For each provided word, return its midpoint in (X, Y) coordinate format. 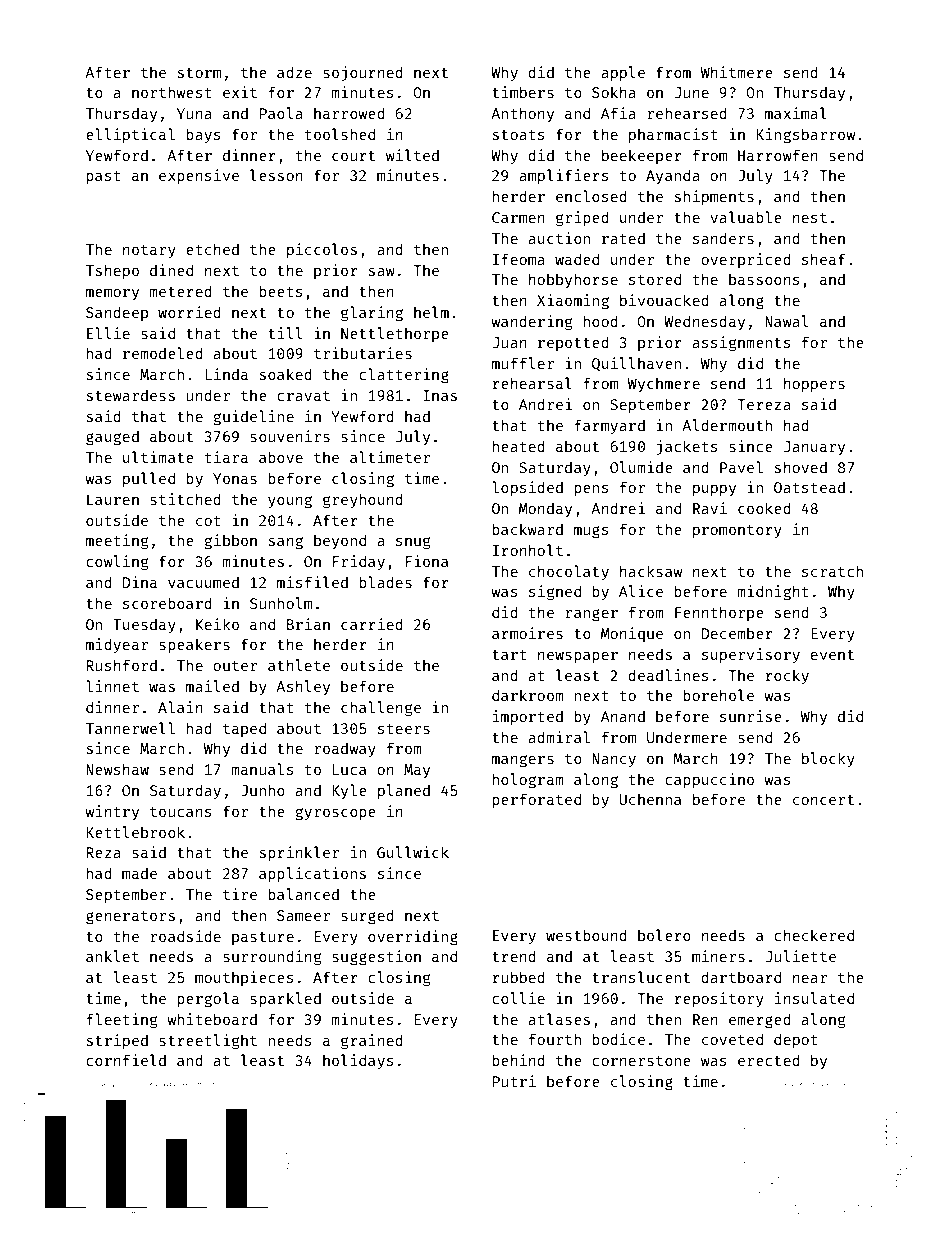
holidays (358, 1061)
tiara (226, 457)
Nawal (786, 321)
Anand (623, 716)
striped (117, 1041)
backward (527, 529)
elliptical (130, 135)
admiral (559, 737)
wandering (531, 323)
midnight (773, 593)
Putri (514, 1081)
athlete (299, 665)
